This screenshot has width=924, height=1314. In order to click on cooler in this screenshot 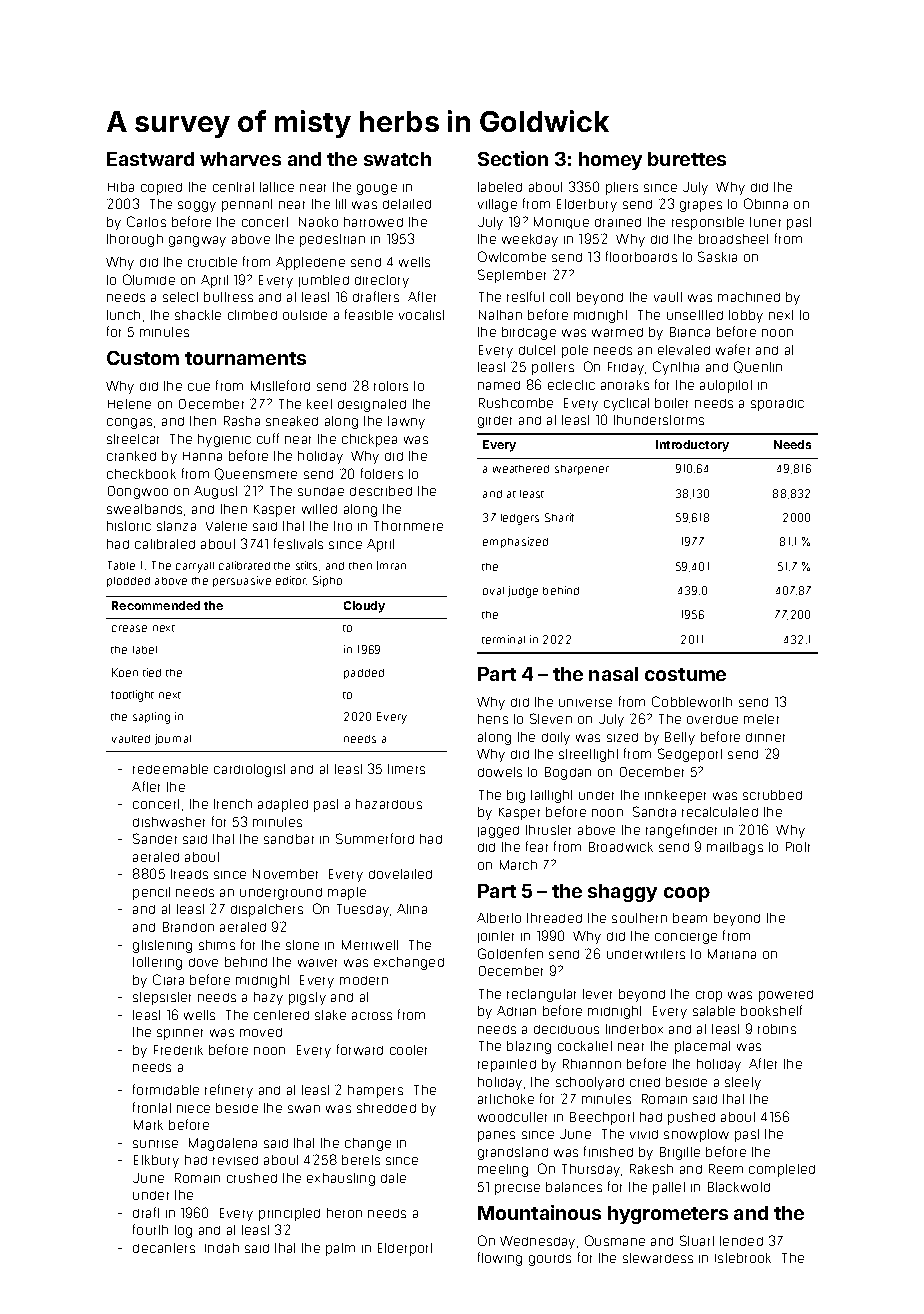, I will do `click(408, 1050)`.
